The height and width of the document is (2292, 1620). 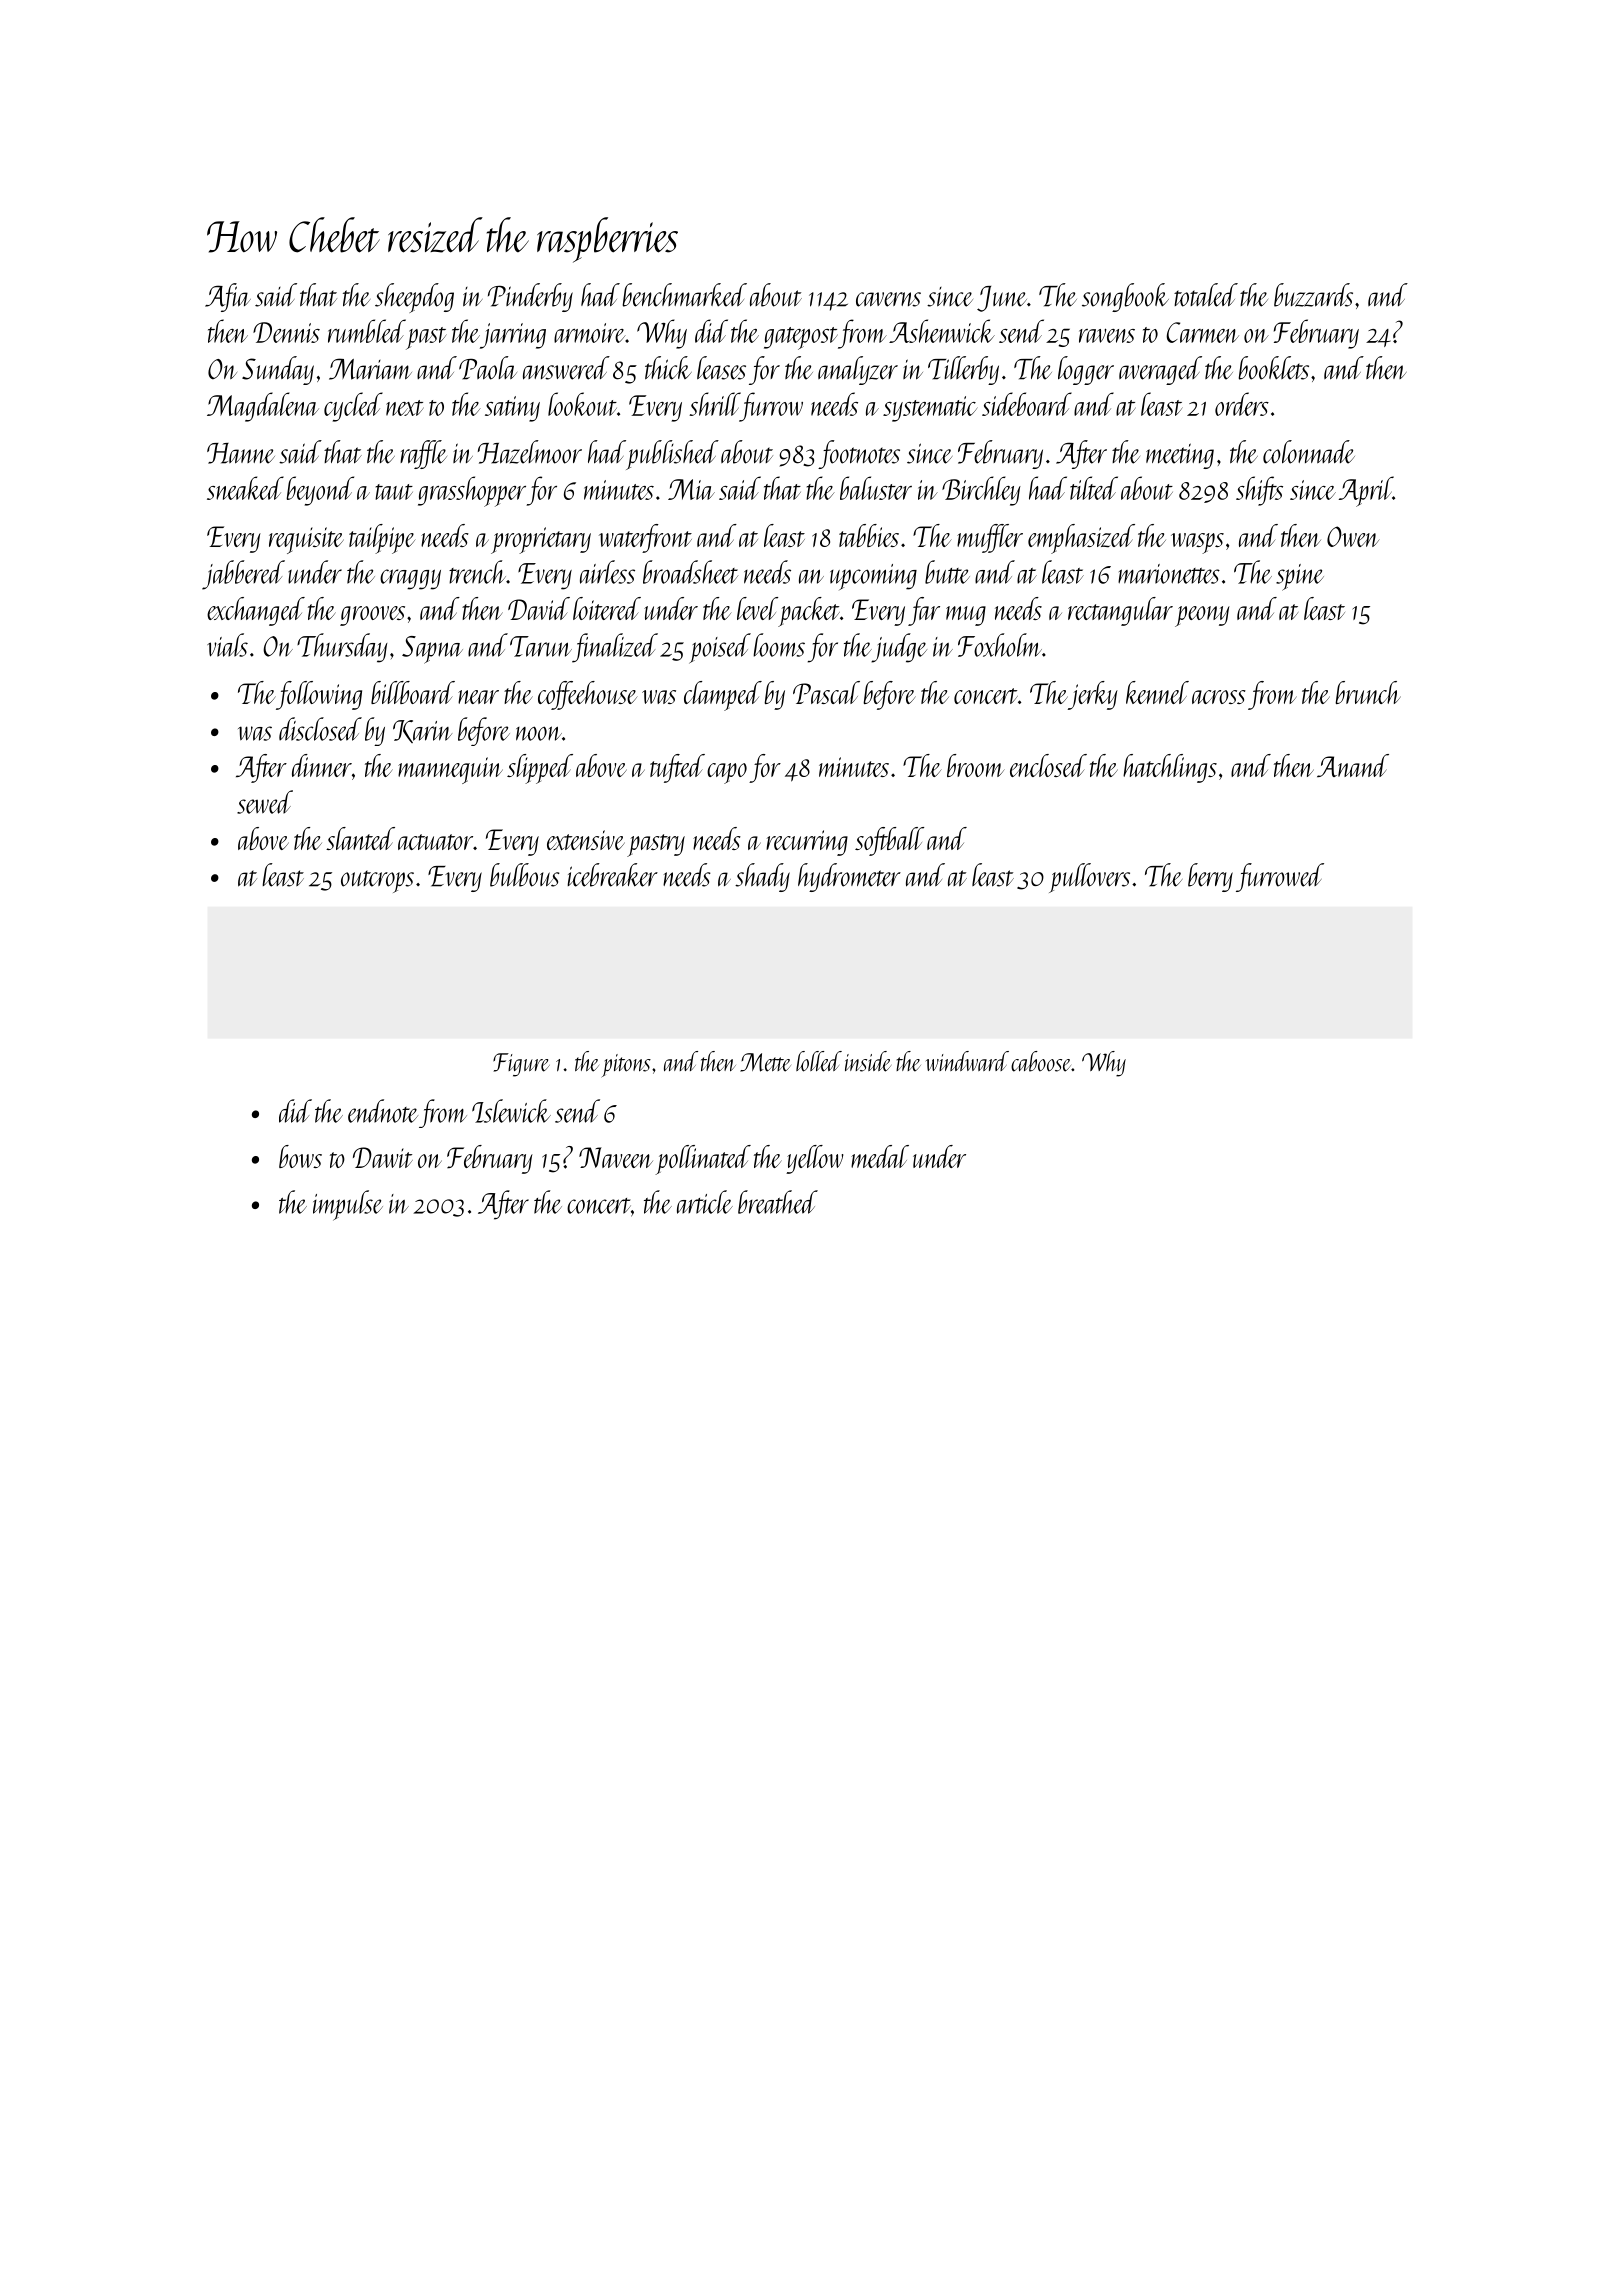 I want to click on caverns, so click(x=888, y=299).
